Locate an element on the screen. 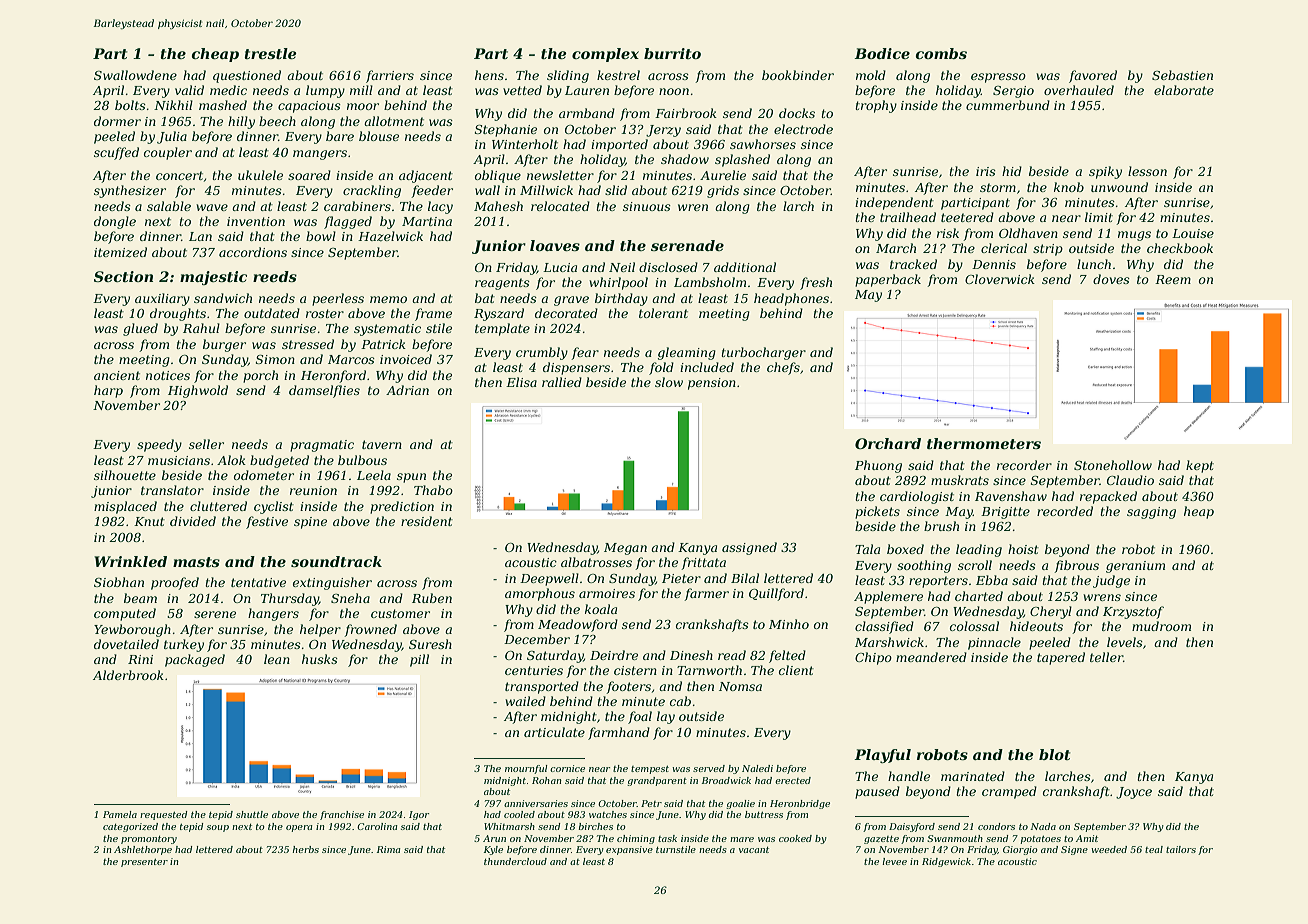  doves is located at coordinates (1111, 279).
